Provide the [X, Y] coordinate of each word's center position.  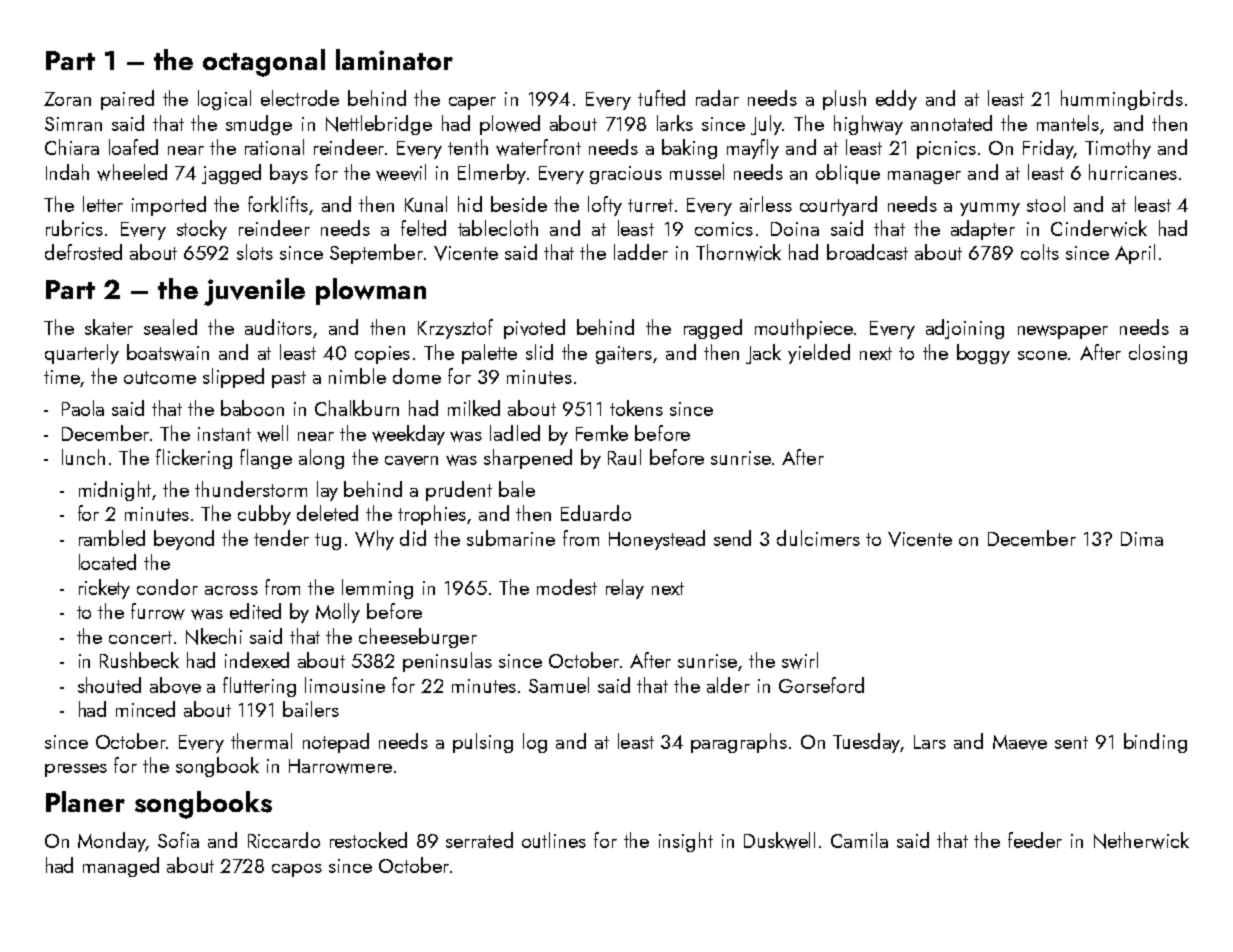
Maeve [1020, 742]
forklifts [278, 204]
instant [224, 434]
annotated [951, 123]
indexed [257, 660]
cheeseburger [418, 638]
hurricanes [1133, 172]
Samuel [559, 685]
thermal [261, 741]
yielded [819, 354]
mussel [697, 172]
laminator [394, 59]
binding [1155, 743]
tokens [636, 408]
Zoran [67, 99]
